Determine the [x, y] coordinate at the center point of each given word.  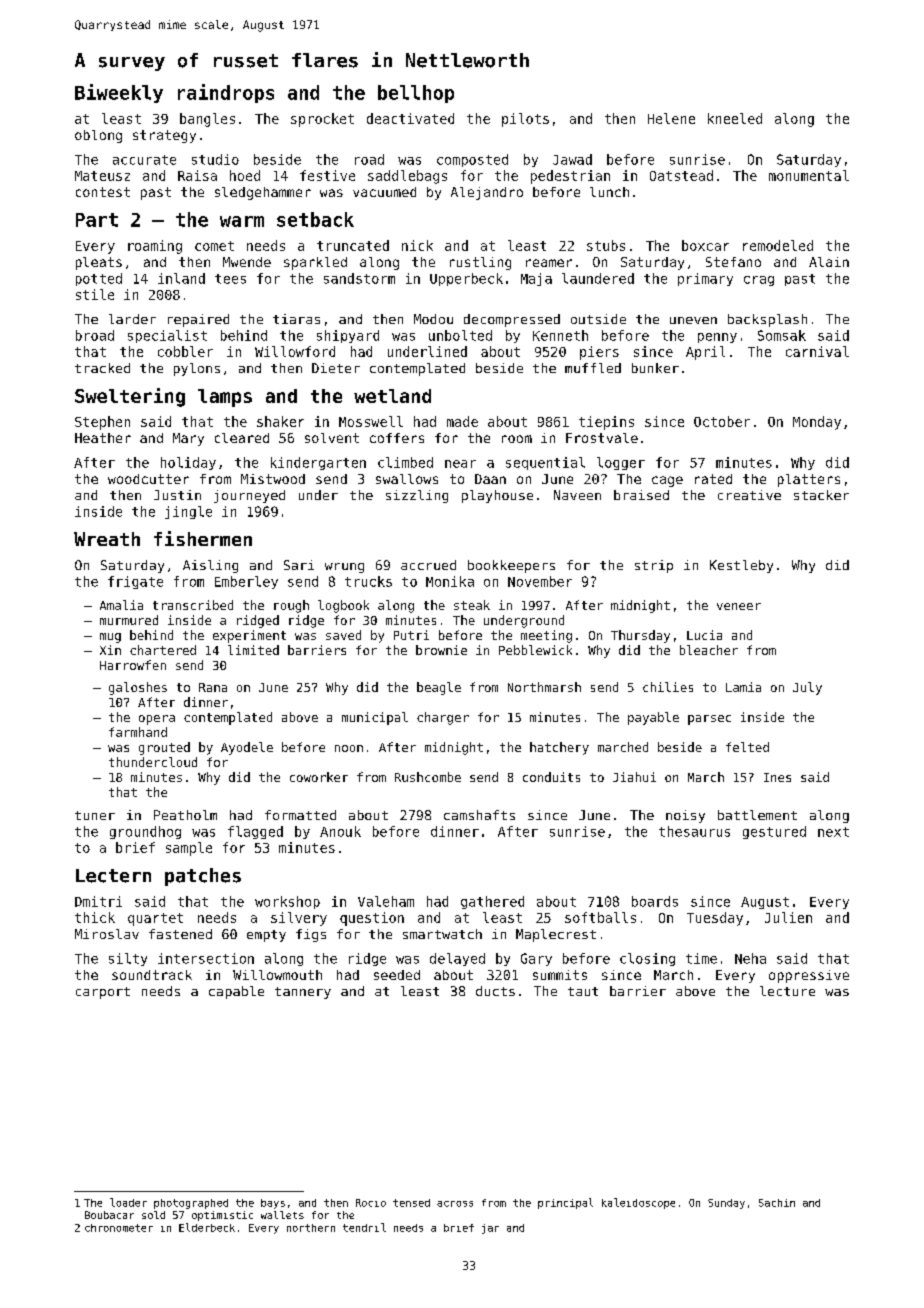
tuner [95, 815]
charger [443, 718]
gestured [774, 832]
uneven [693, 320]
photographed [191, 1204]
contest [103, 192]
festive [327, 175]
